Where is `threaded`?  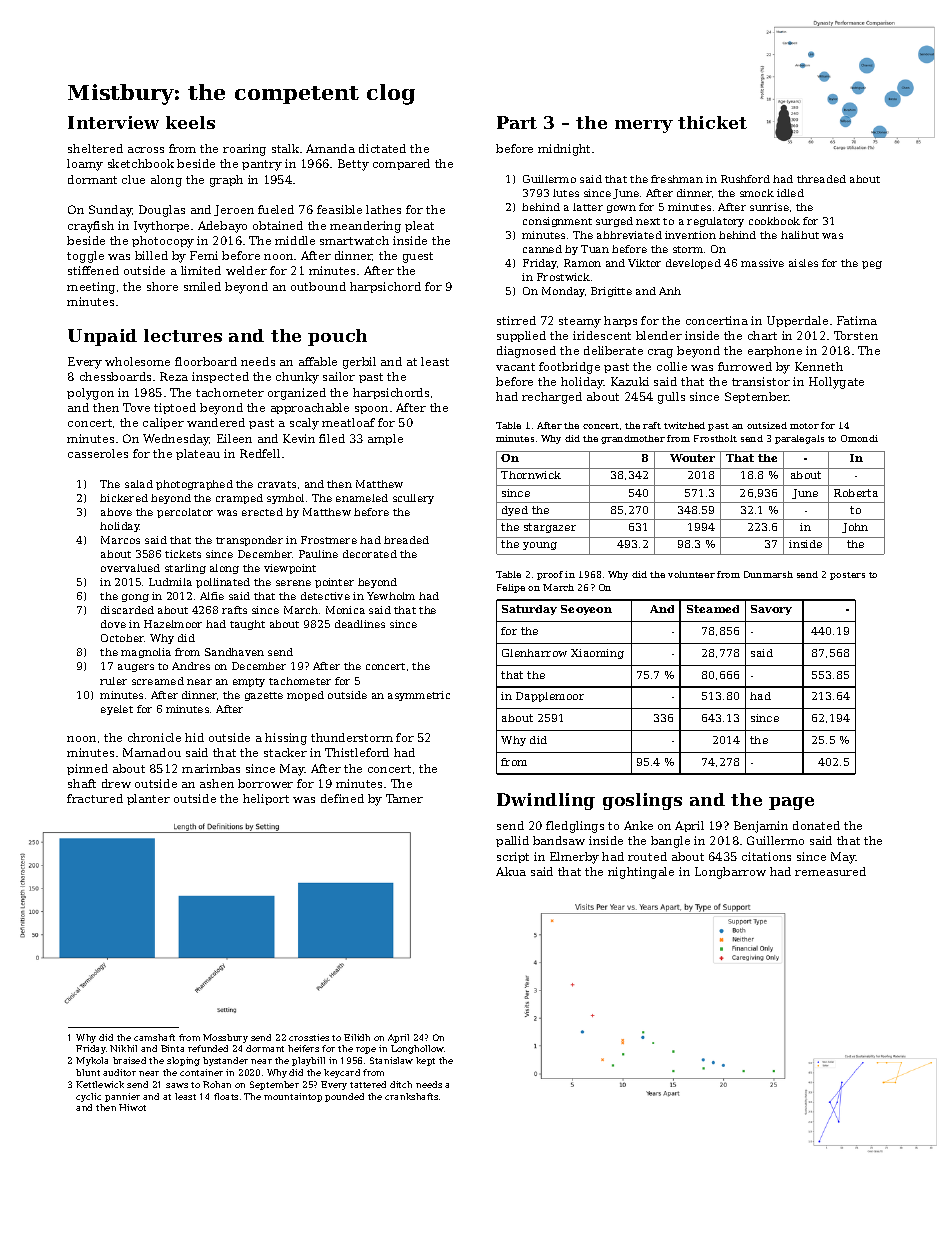
threaded is located at coordinates (821, 179).
